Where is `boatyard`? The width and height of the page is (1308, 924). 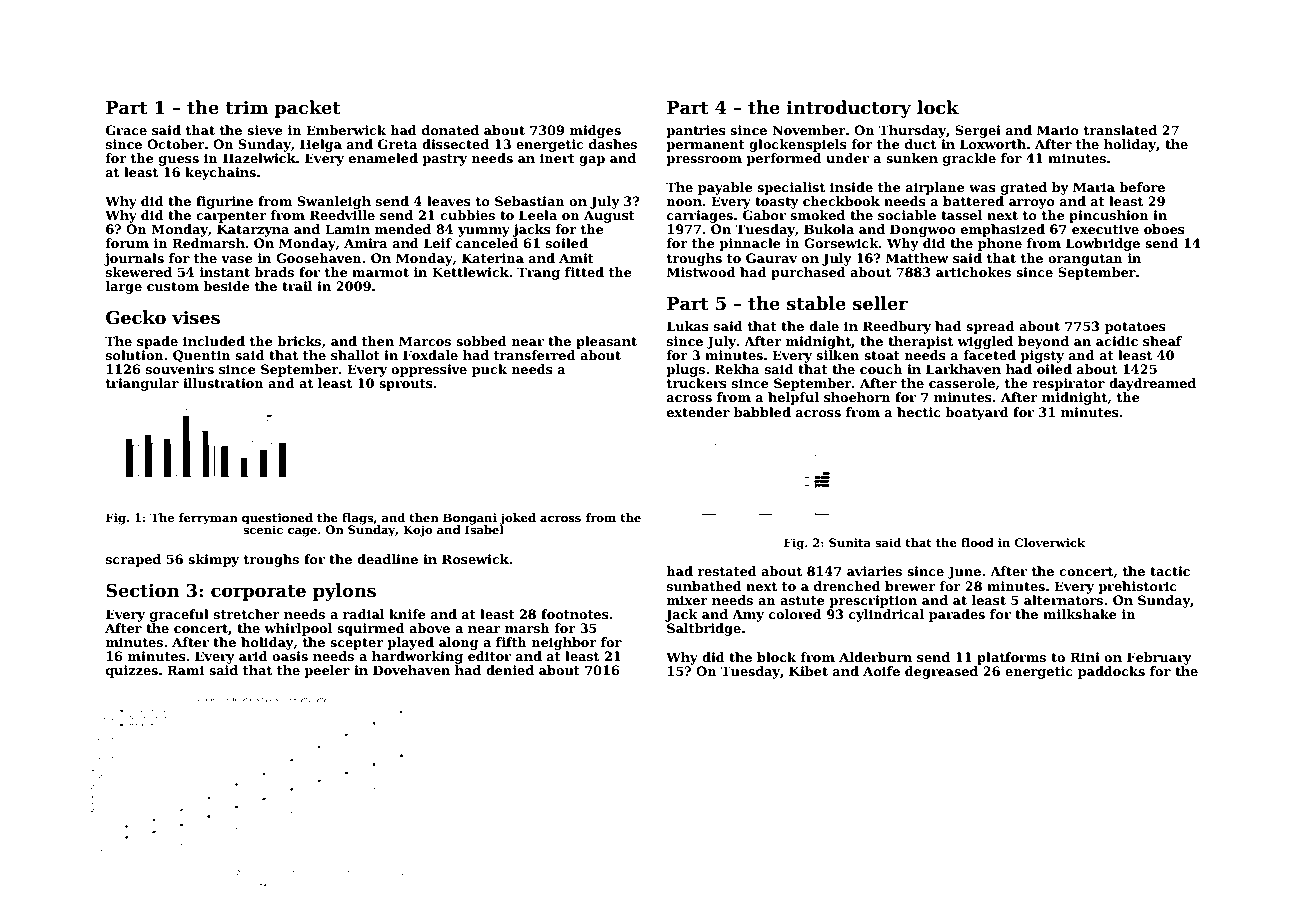 boatyard is located at coordinates (977, 413).
